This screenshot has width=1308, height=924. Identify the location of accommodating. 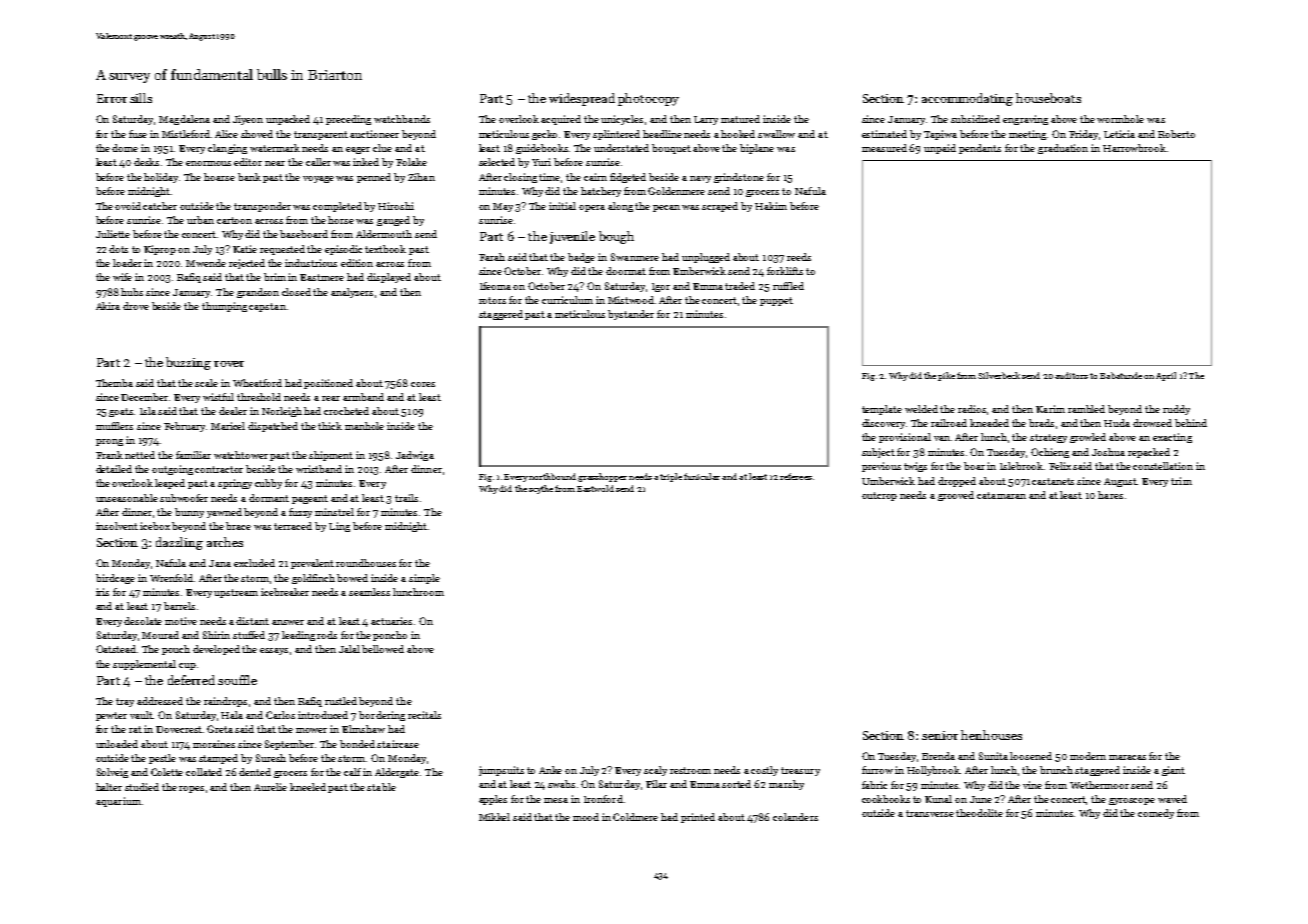
(967, 99).
